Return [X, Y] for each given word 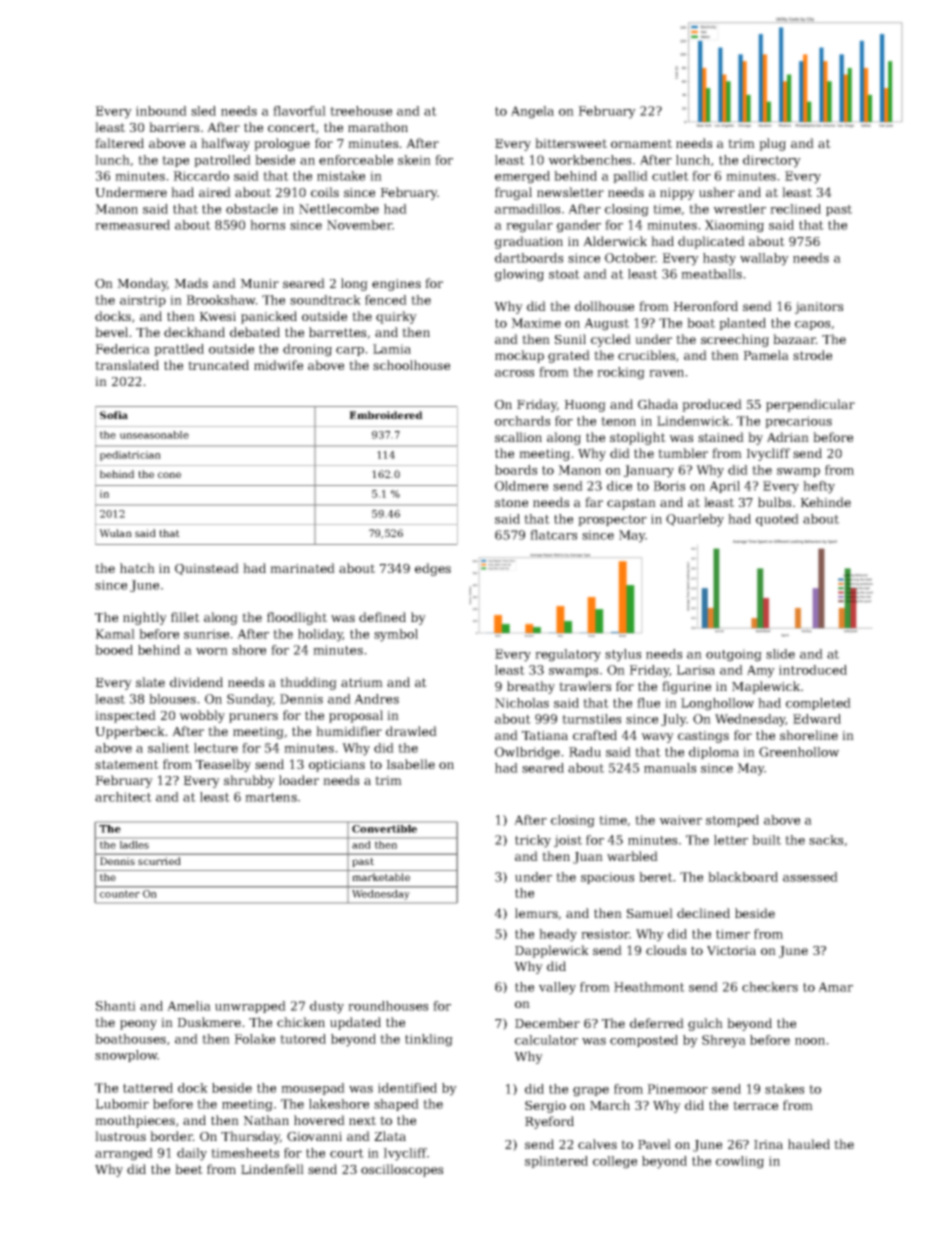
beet [189, 1169]
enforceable [356, 160]
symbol [396, 635]
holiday [320, 635]
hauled [809, 1144]
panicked [269, 317]
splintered [556, 1162]
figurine [686, 687]
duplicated [711, 242]
